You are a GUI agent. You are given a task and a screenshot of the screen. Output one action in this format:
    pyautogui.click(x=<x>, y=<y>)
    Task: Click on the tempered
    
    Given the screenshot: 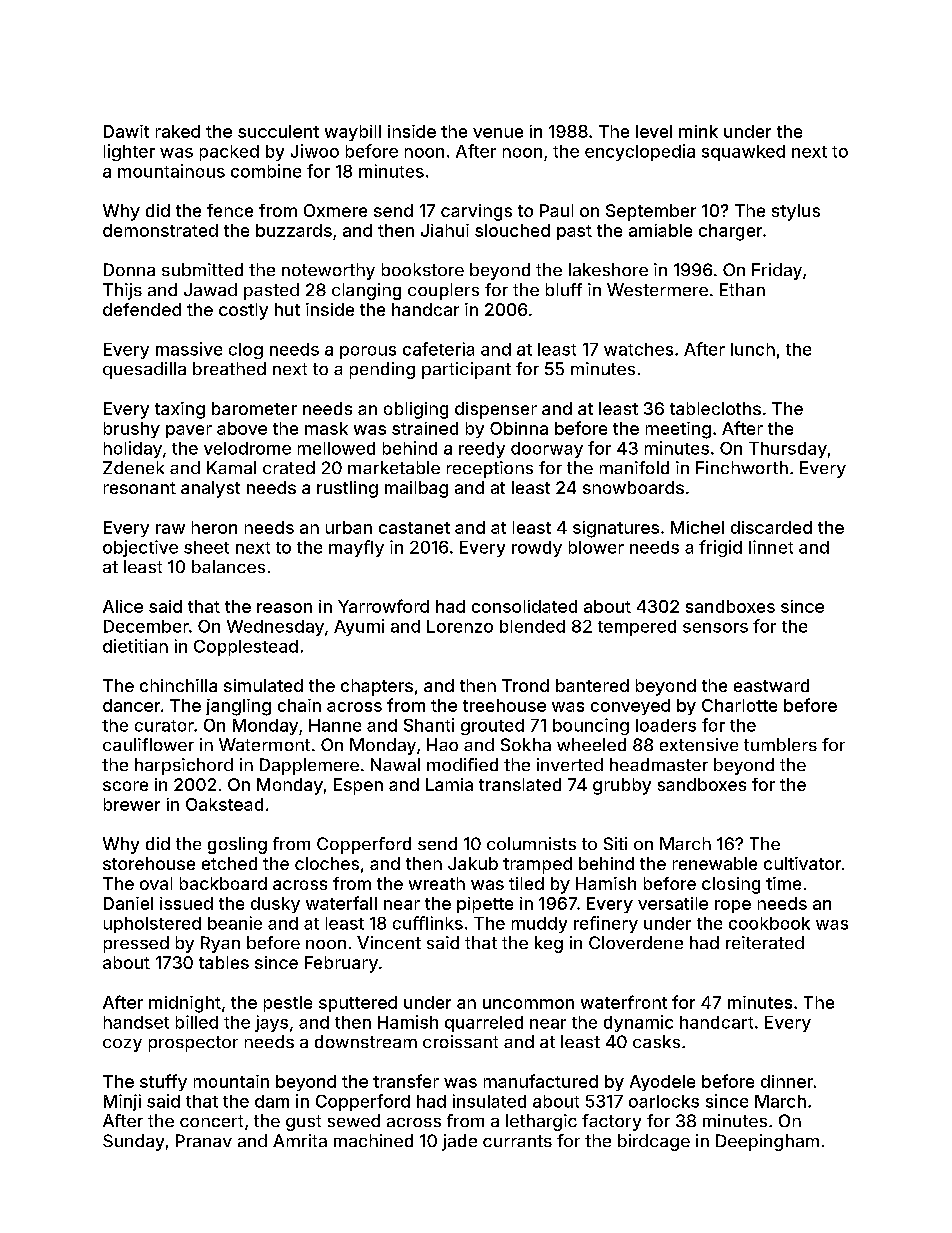 What is the action you would take?
    pyautogui.click(x=637, y=628)
